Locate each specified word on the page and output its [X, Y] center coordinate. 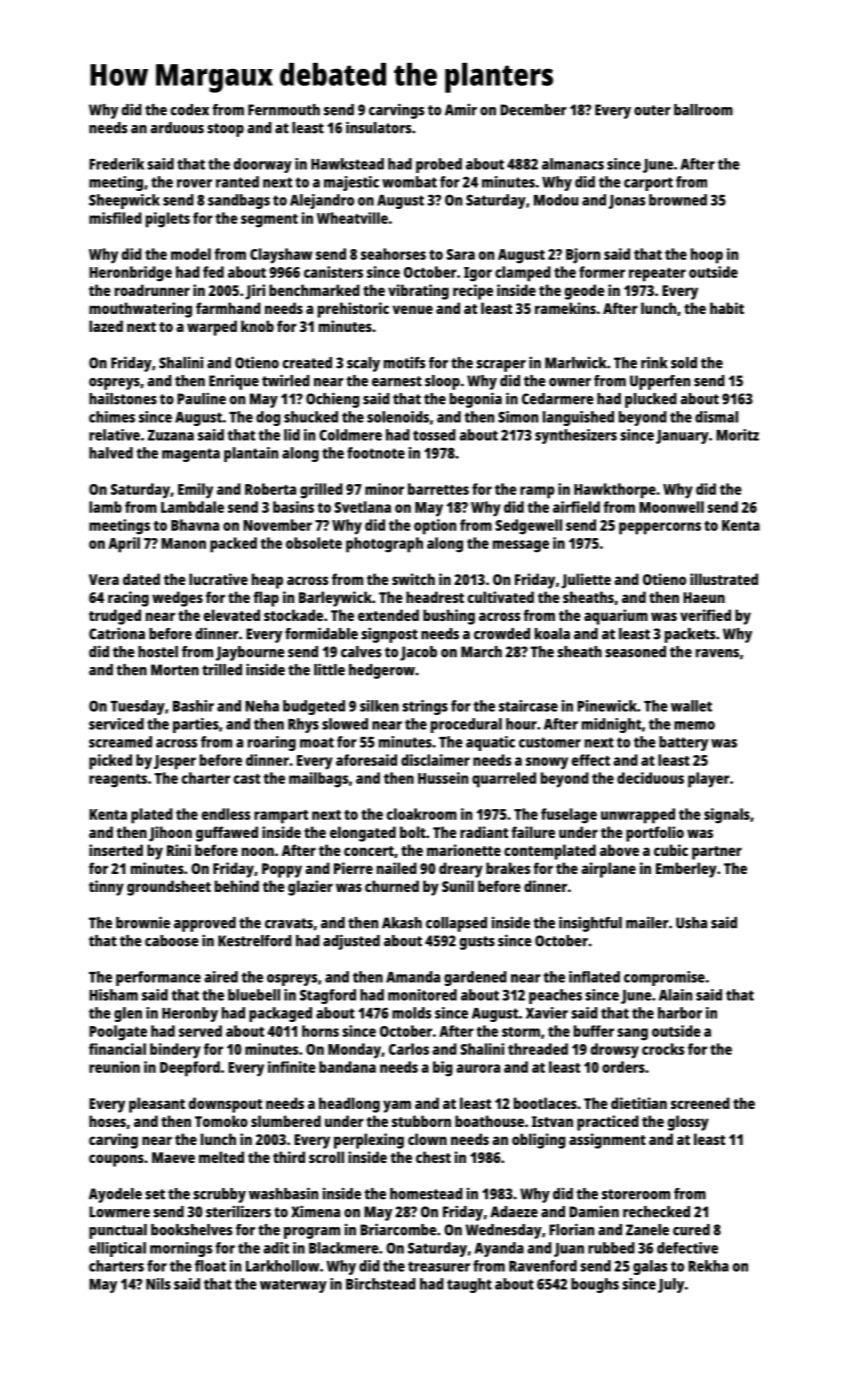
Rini [179, 850]
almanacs [573, 164]
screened [700, 1103]
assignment [607, 1141]
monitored [422, 995]
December [533, 110]
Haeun [704, 597]
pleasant [157, 1105]
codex [190, 110]
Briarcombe [398, 1229]
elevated [232, 615]
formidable [321, 633]
